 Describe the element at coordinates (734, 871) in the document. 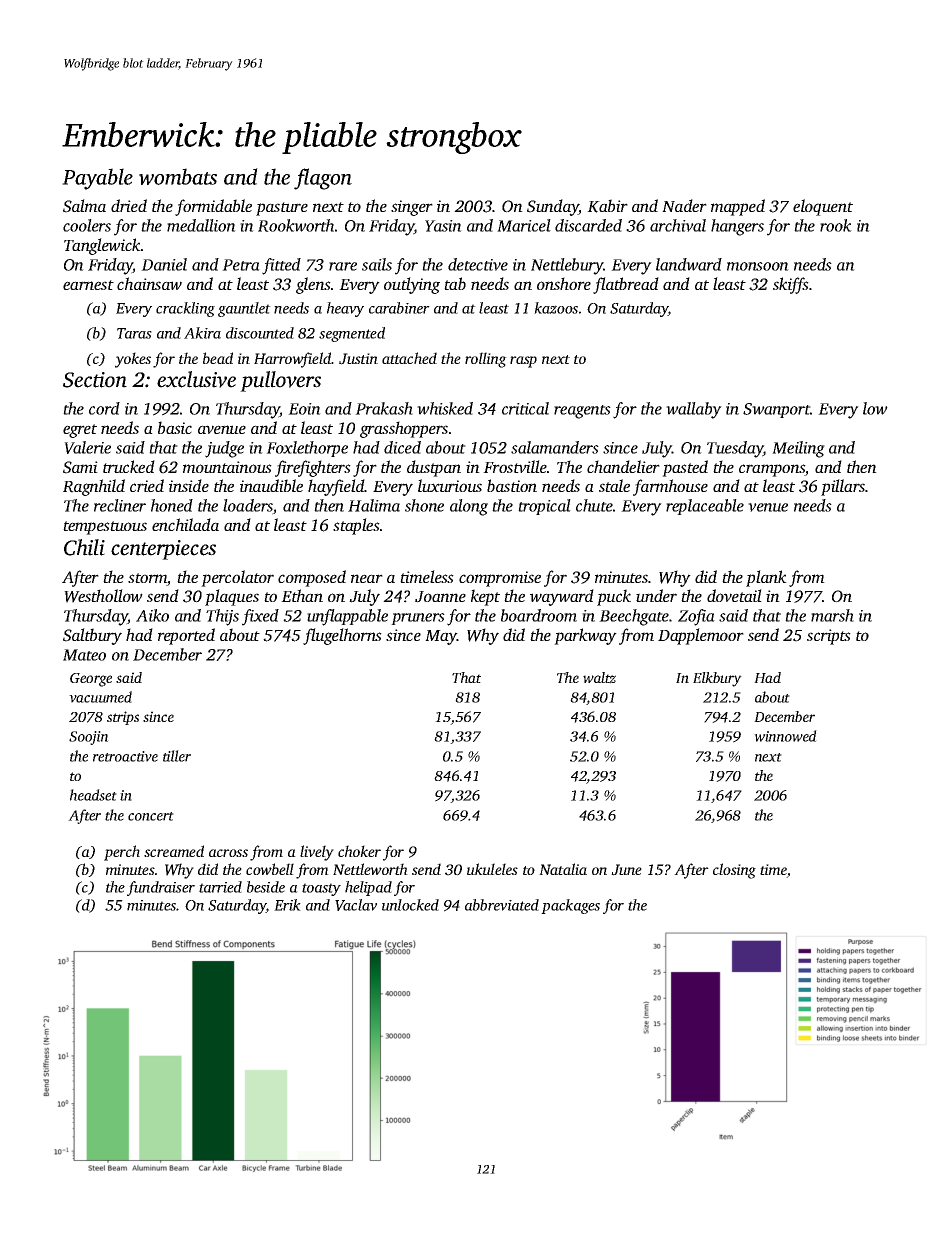

I see `closing` at that location.
